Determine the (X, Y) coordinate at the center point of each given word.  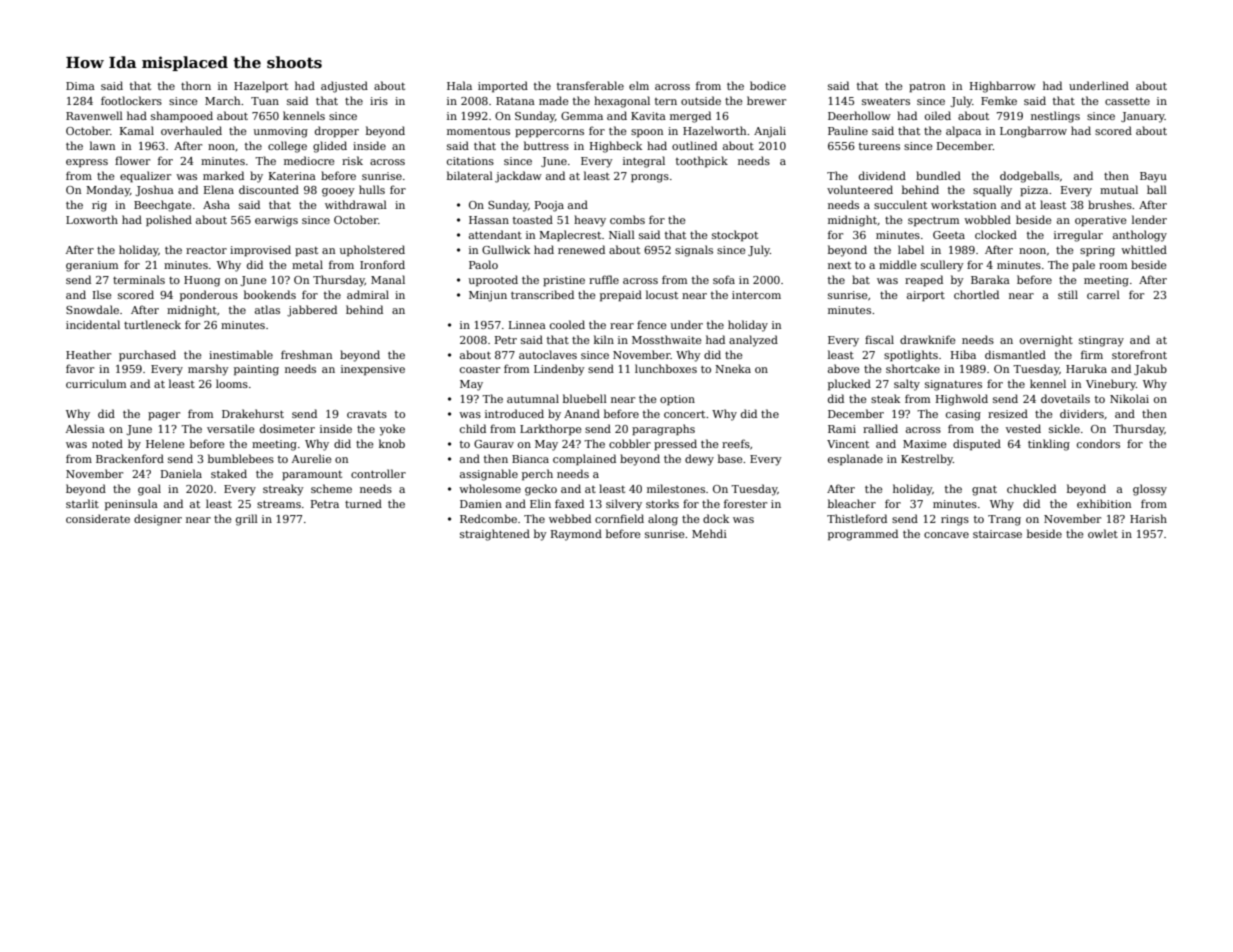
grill (247, 520)
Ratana (515, 101)
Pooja (549, 206)
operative (1101, 221)
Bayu (1153, 177)
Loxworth (92, 219)
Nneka (733, 368)
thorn (196, 85)
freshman (306, 354)
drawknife (928, 339)
